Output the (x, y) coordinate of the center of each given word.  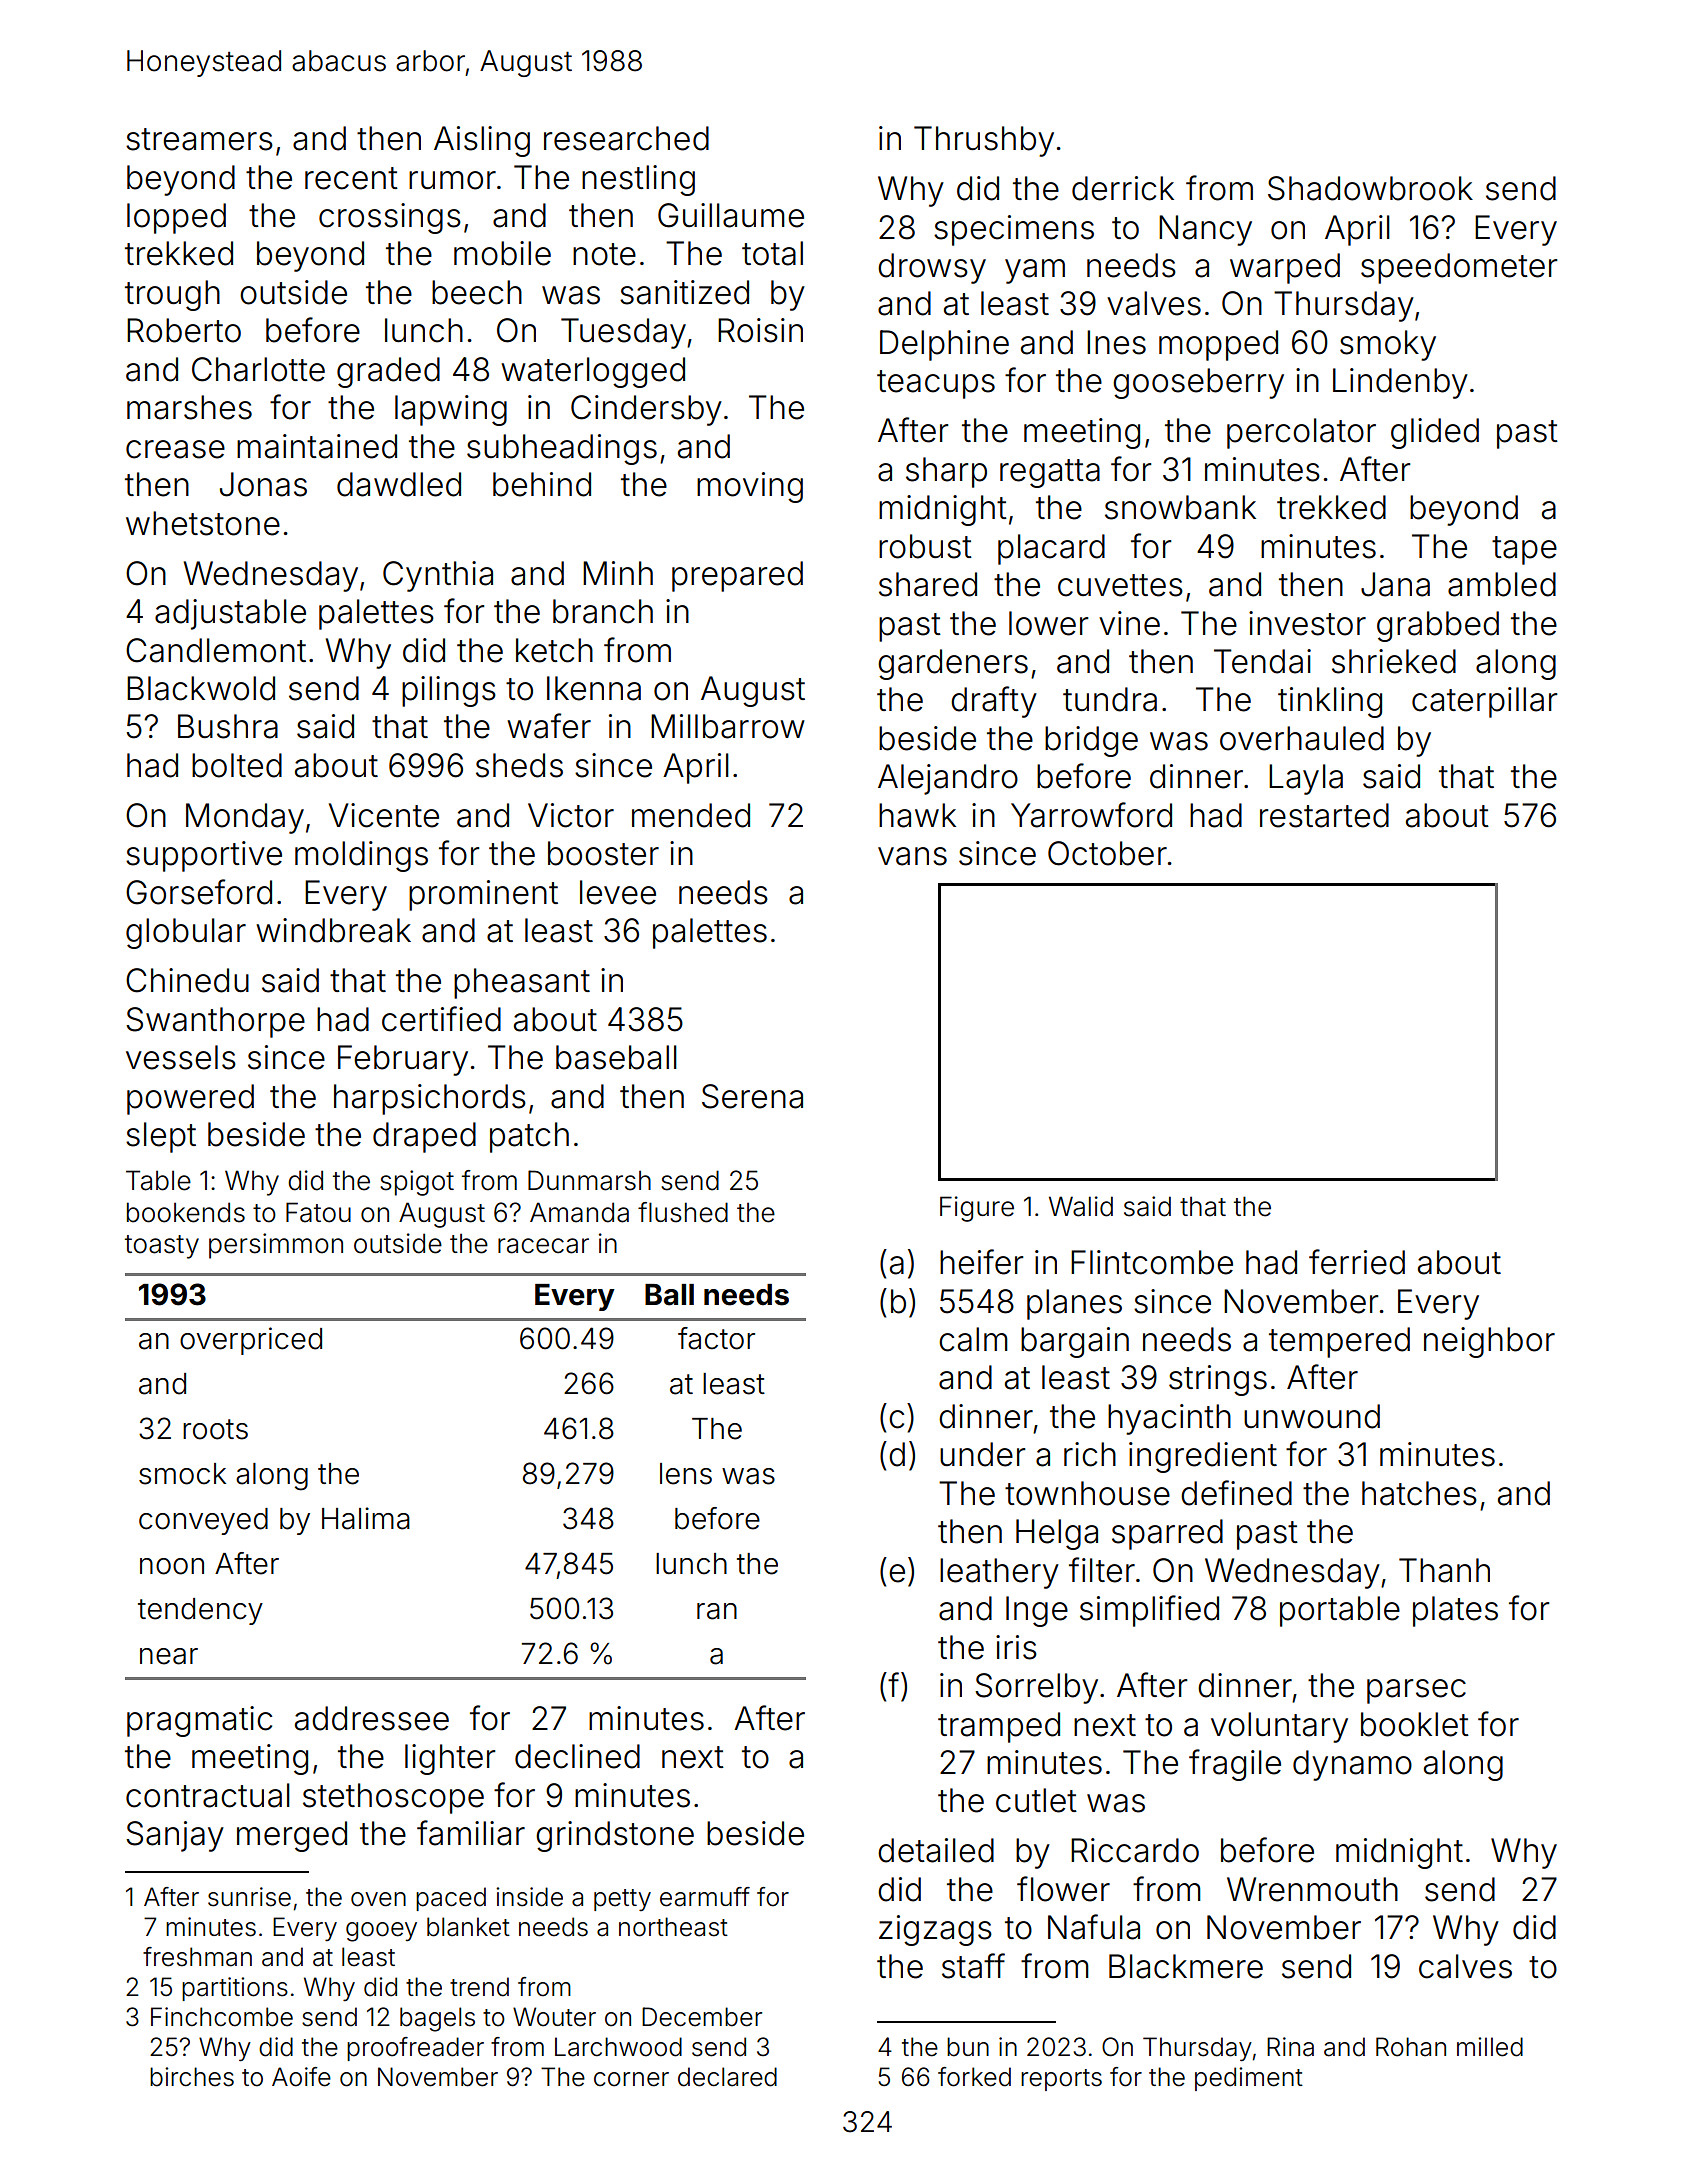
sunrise (249, 1897)
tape (1524, 550)
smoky (1388, 345)
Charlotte (258, 369)
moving (750, 487)
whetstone (203, 523)
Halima (366, 1518)
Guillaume (731, 215)
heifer (982, 1262)
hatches (1419, 1493)
